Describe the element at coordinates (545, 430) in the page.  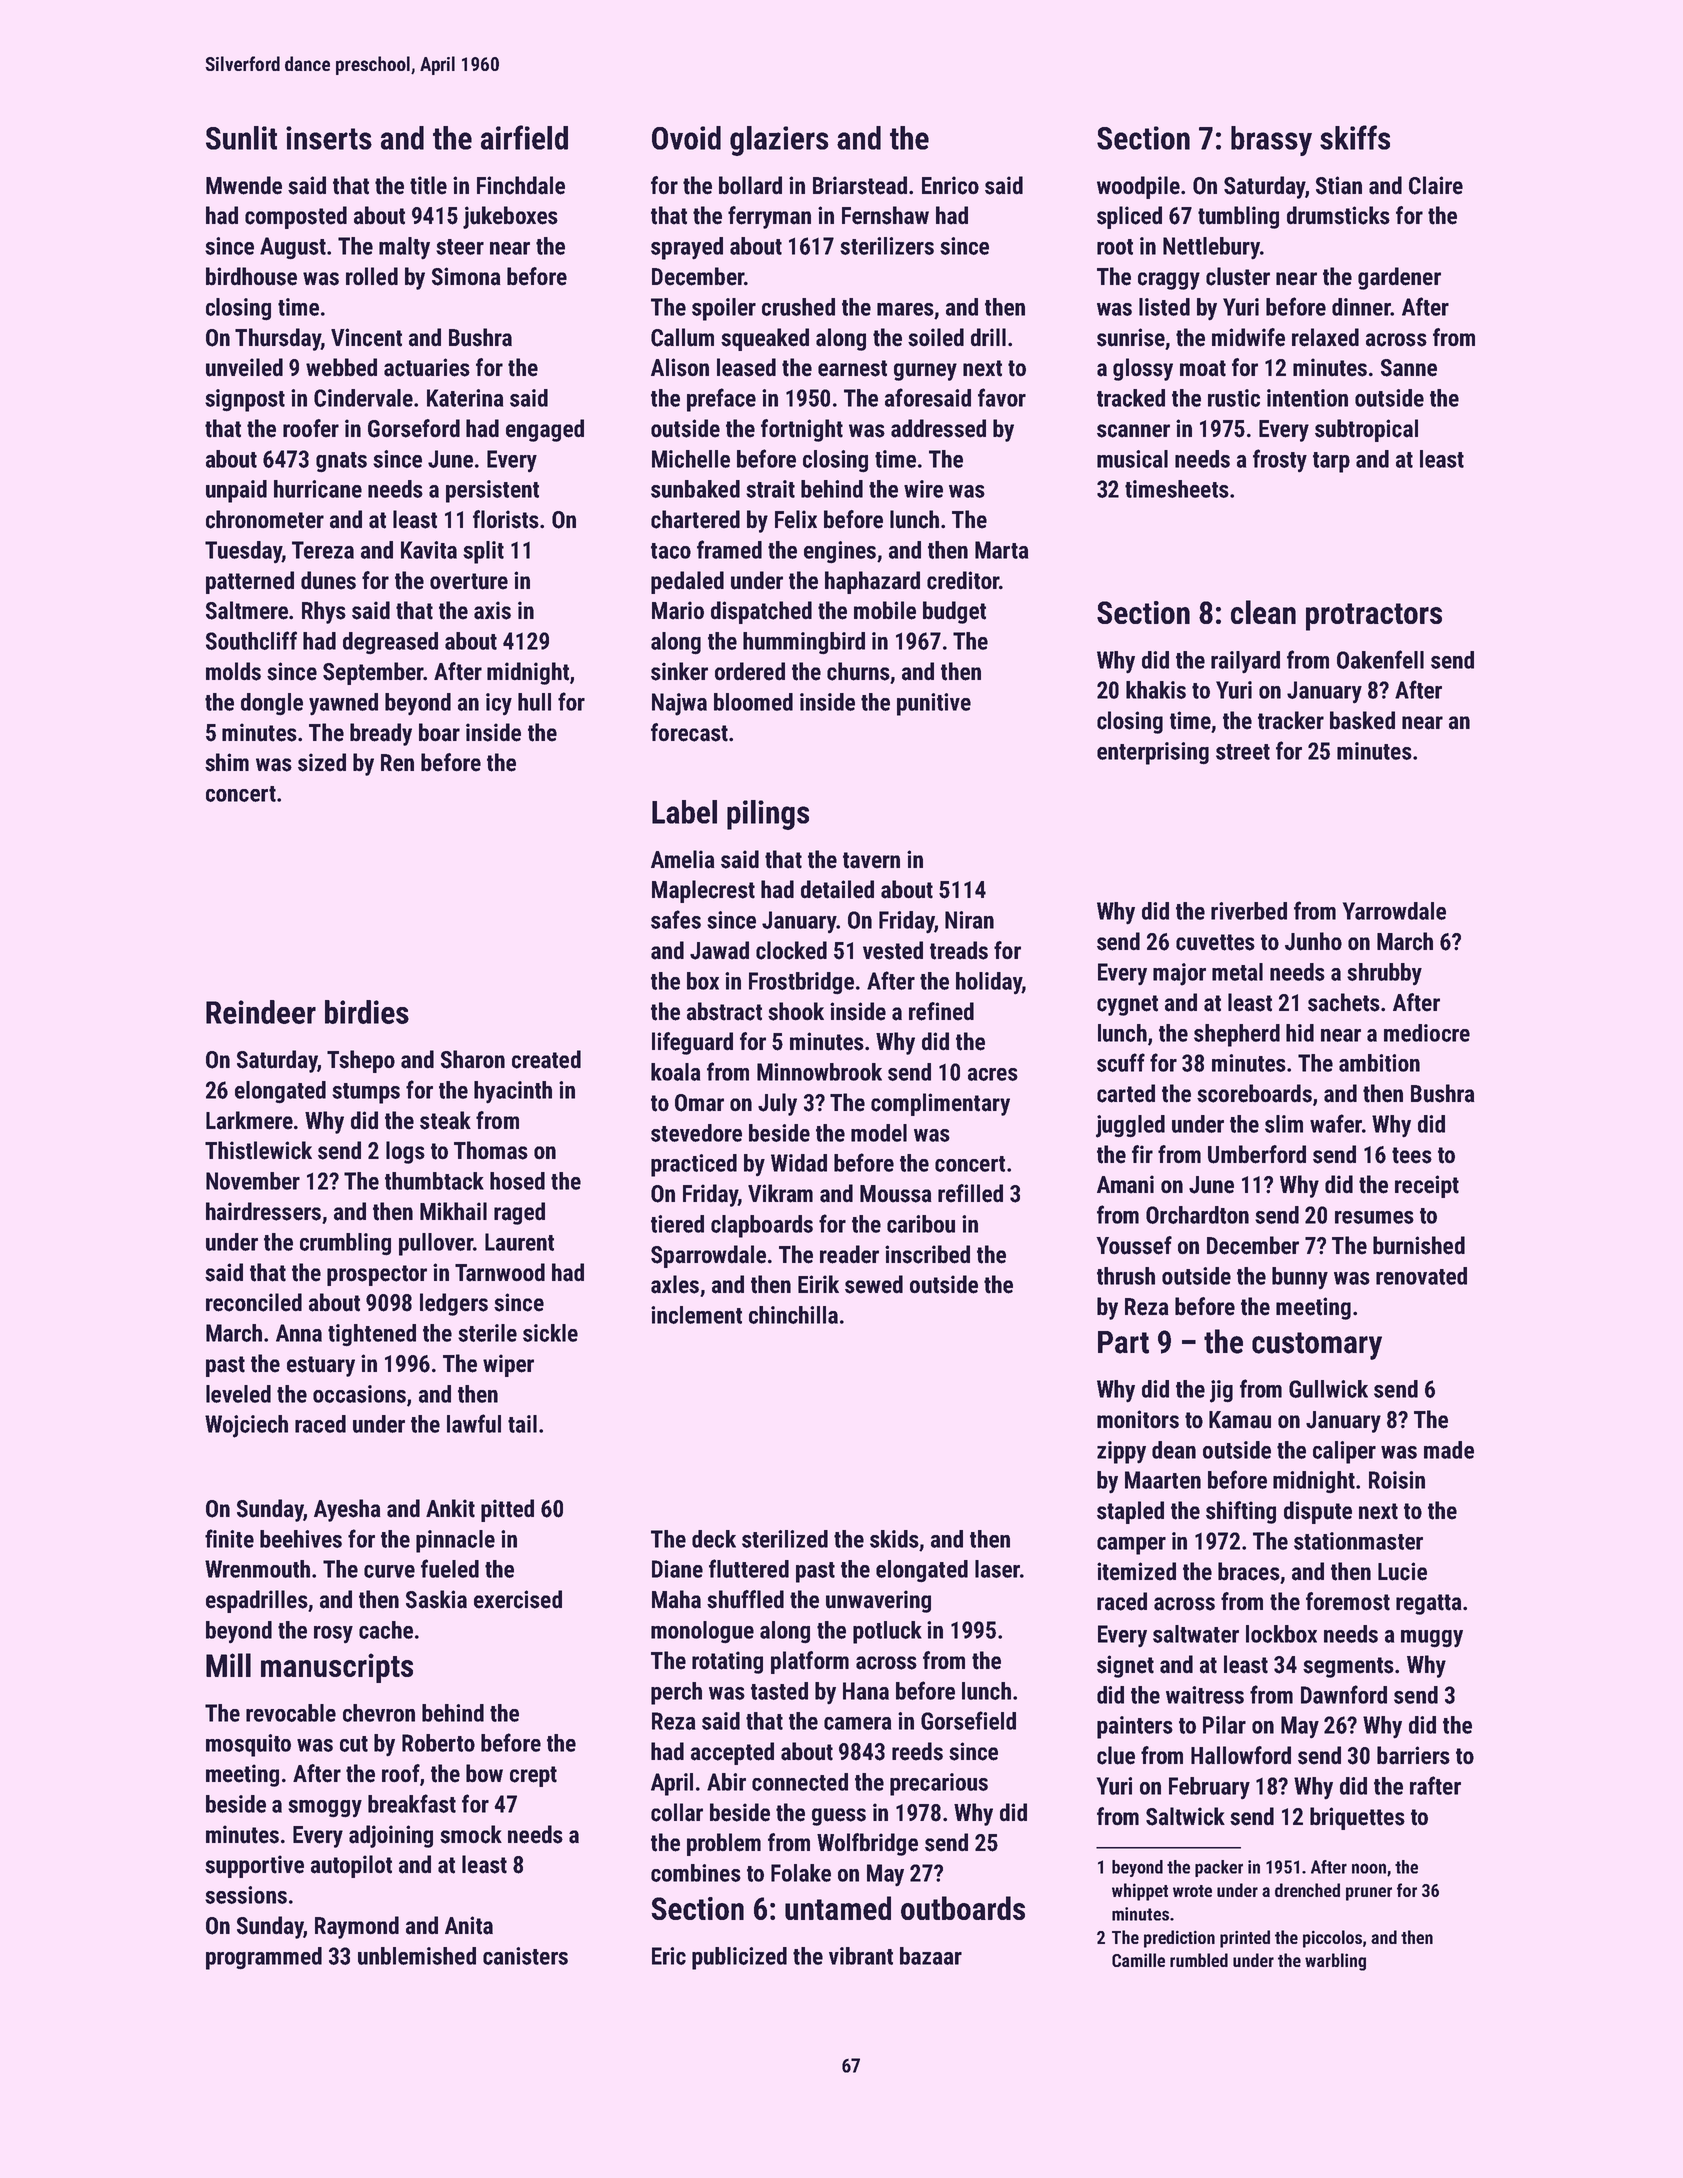
I see `engaged` at that location.
